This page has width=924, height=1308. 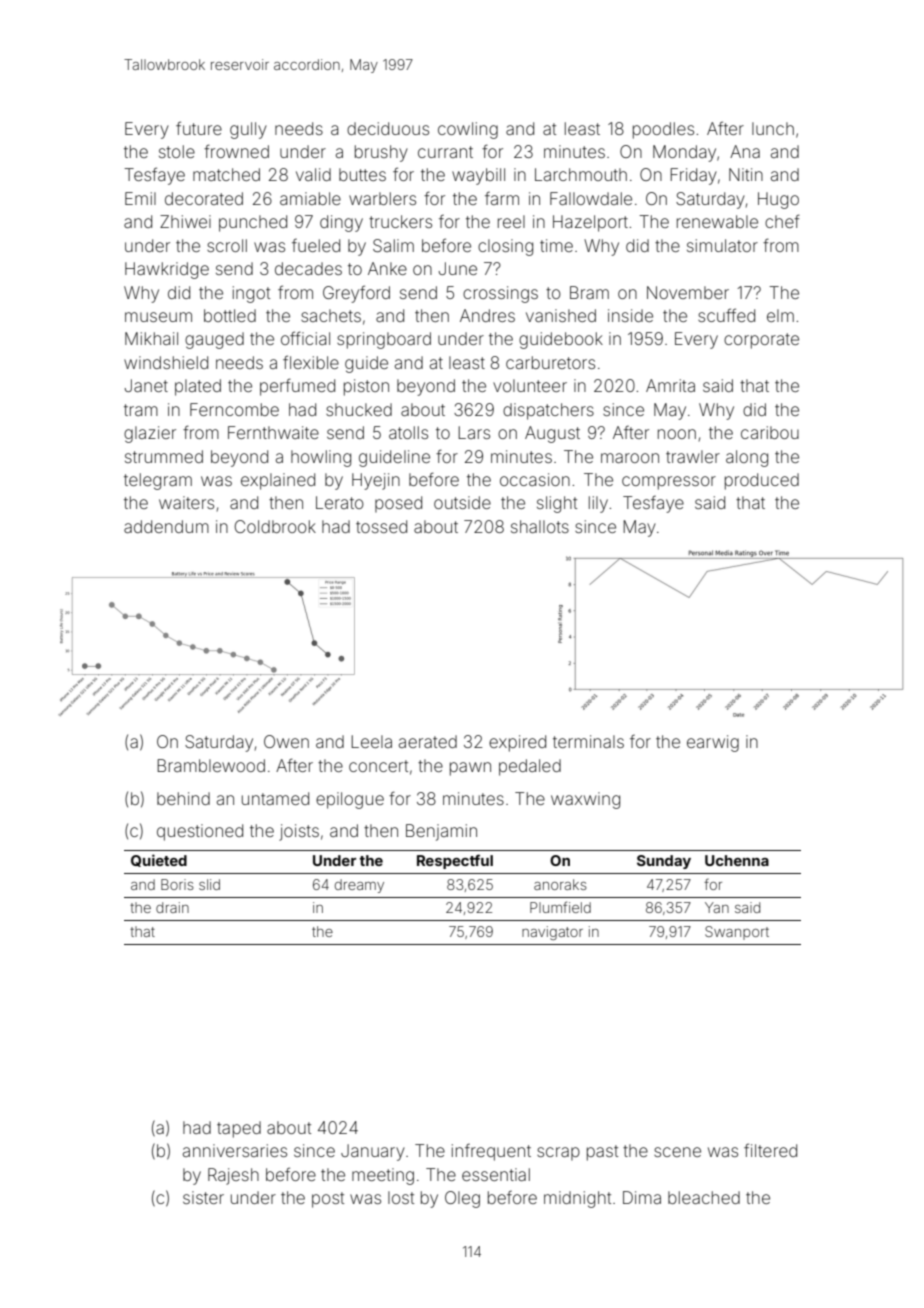 I want to click on sister, so click(x=203, y=1197).
